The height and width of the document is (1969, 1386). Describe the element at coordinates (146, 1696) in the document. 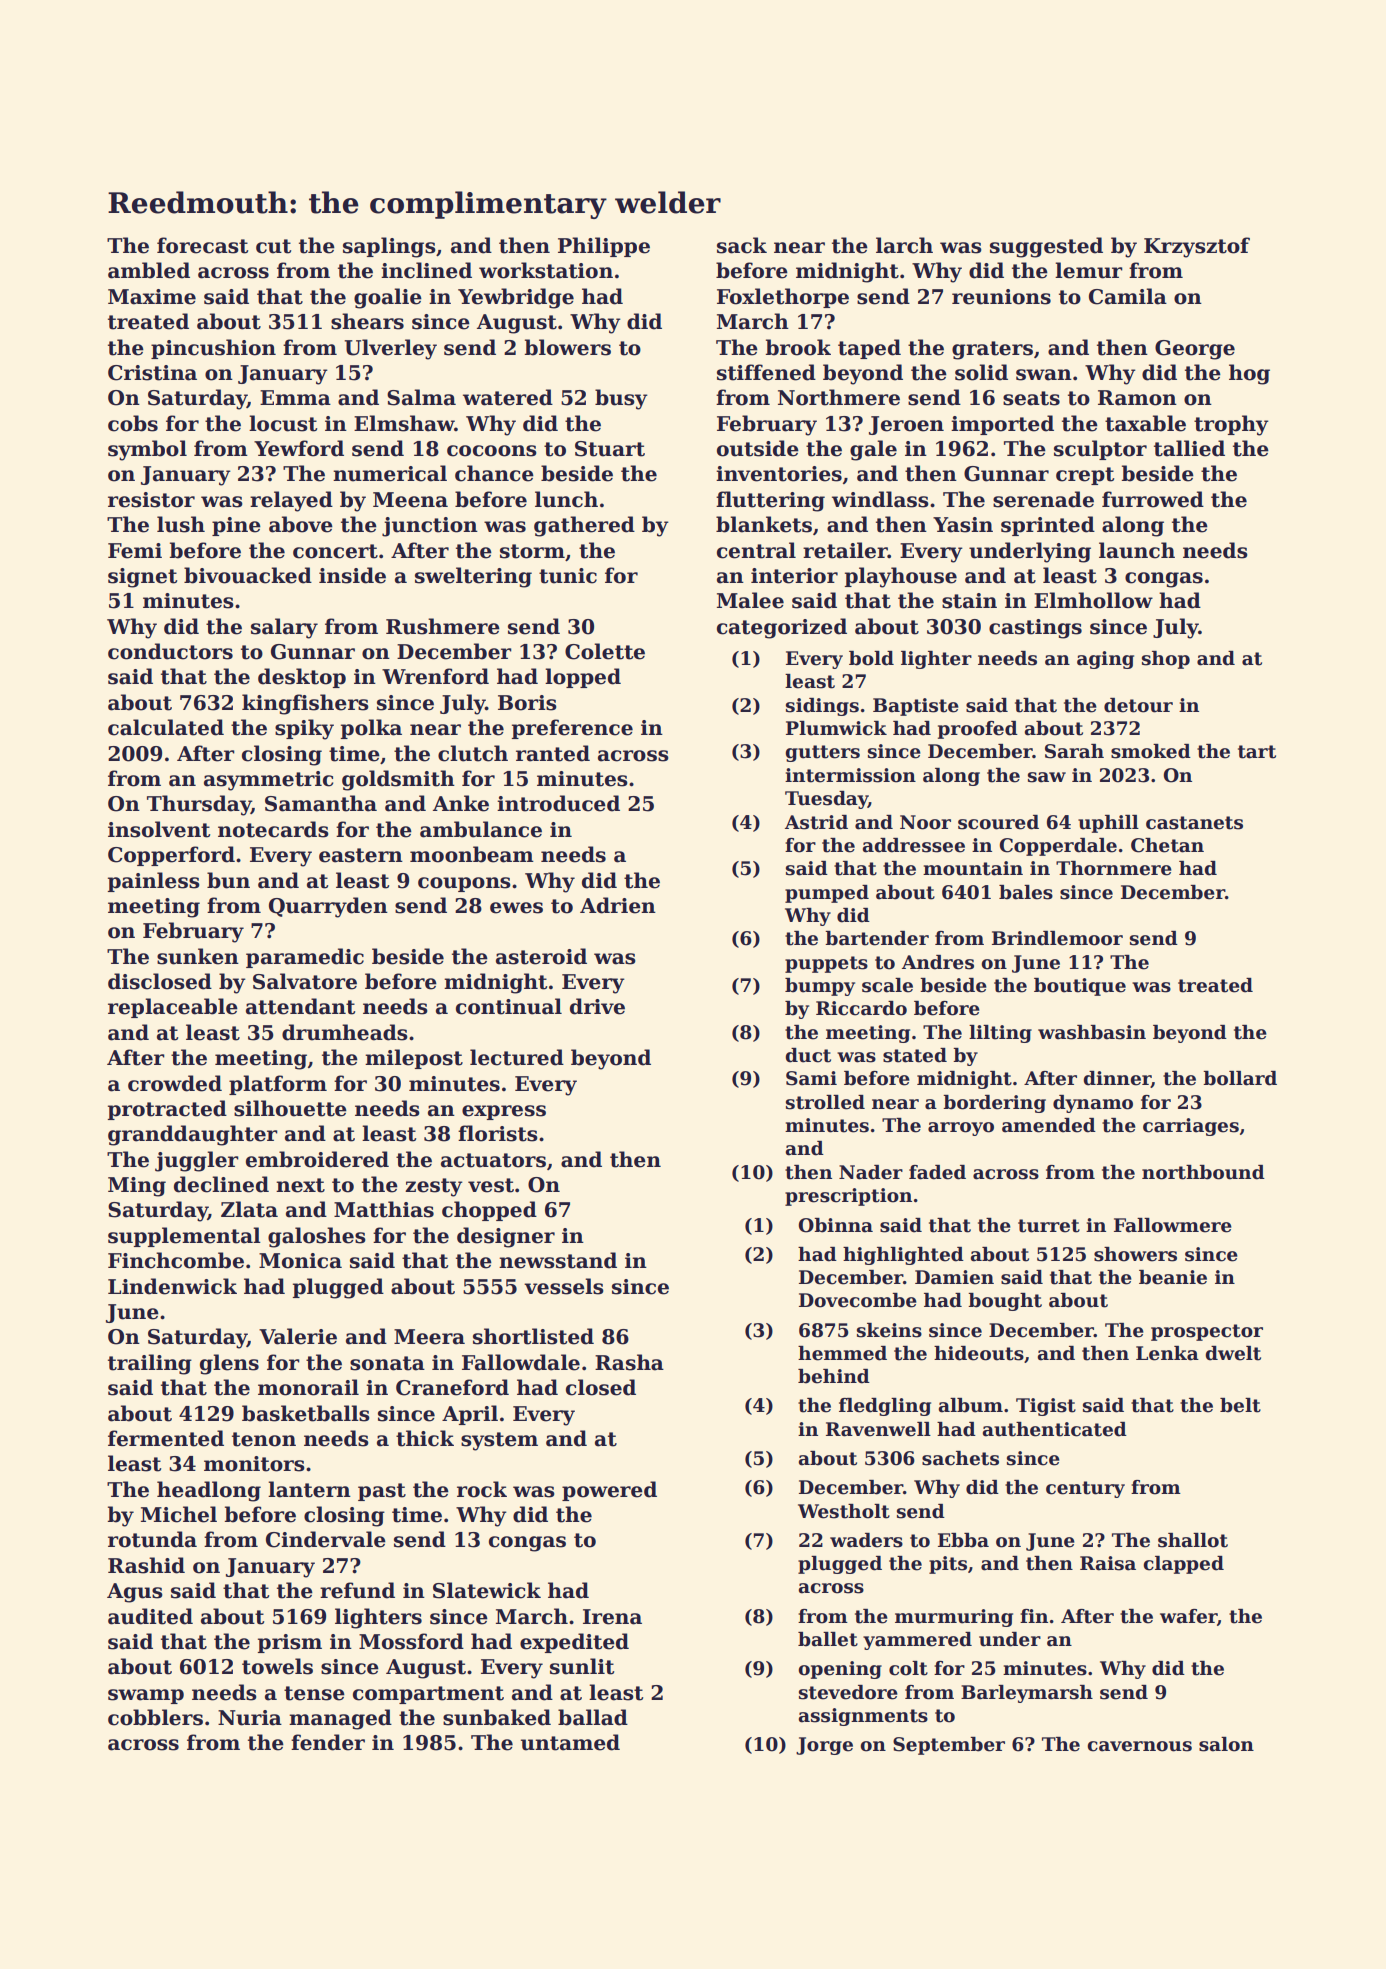

I see `swamp` at that location.
